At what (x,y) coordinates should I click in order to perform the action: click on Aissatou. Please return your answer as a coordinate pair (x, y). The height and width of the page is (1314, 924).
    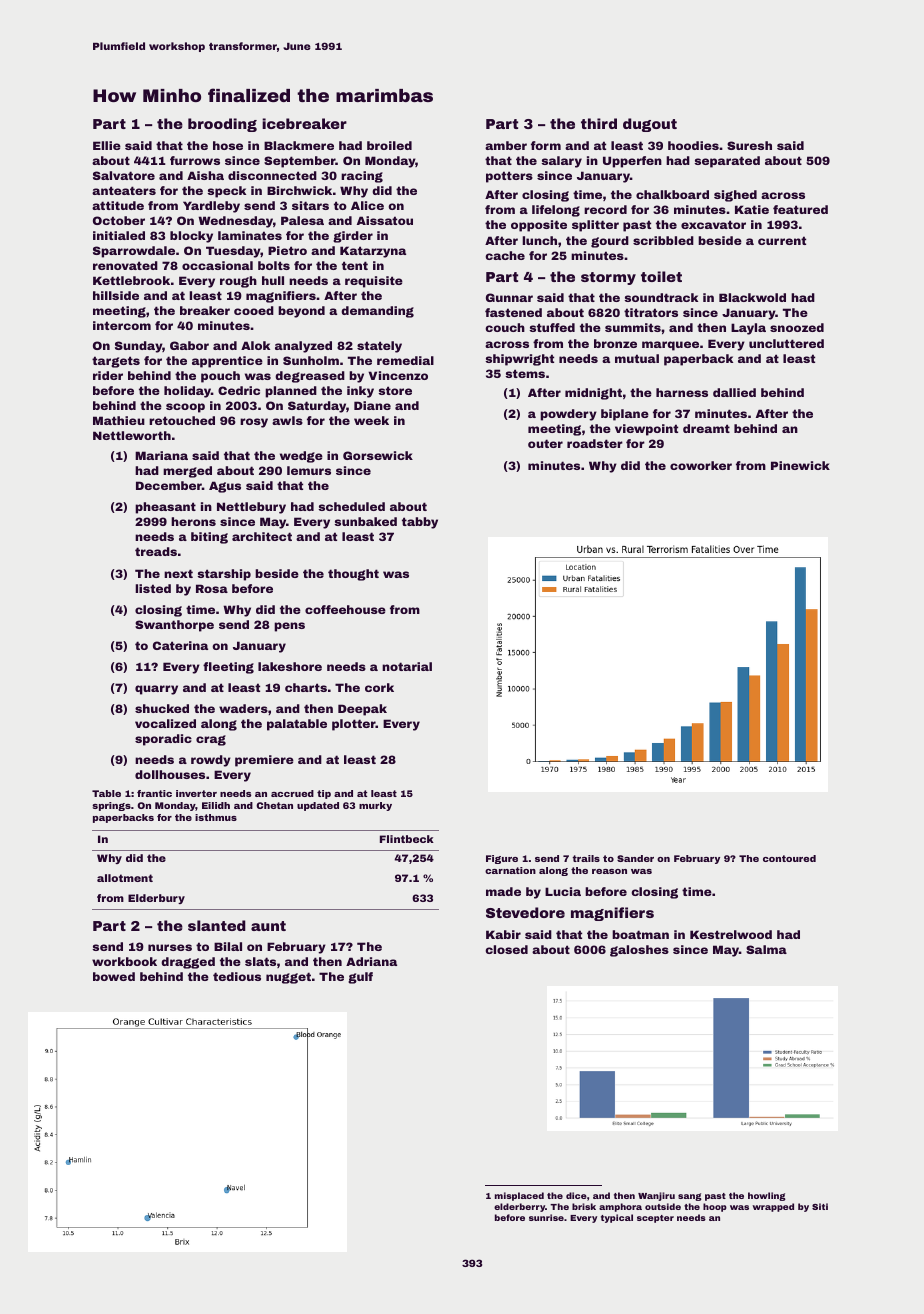
    Looking at the image, I should click on (385, 220).
